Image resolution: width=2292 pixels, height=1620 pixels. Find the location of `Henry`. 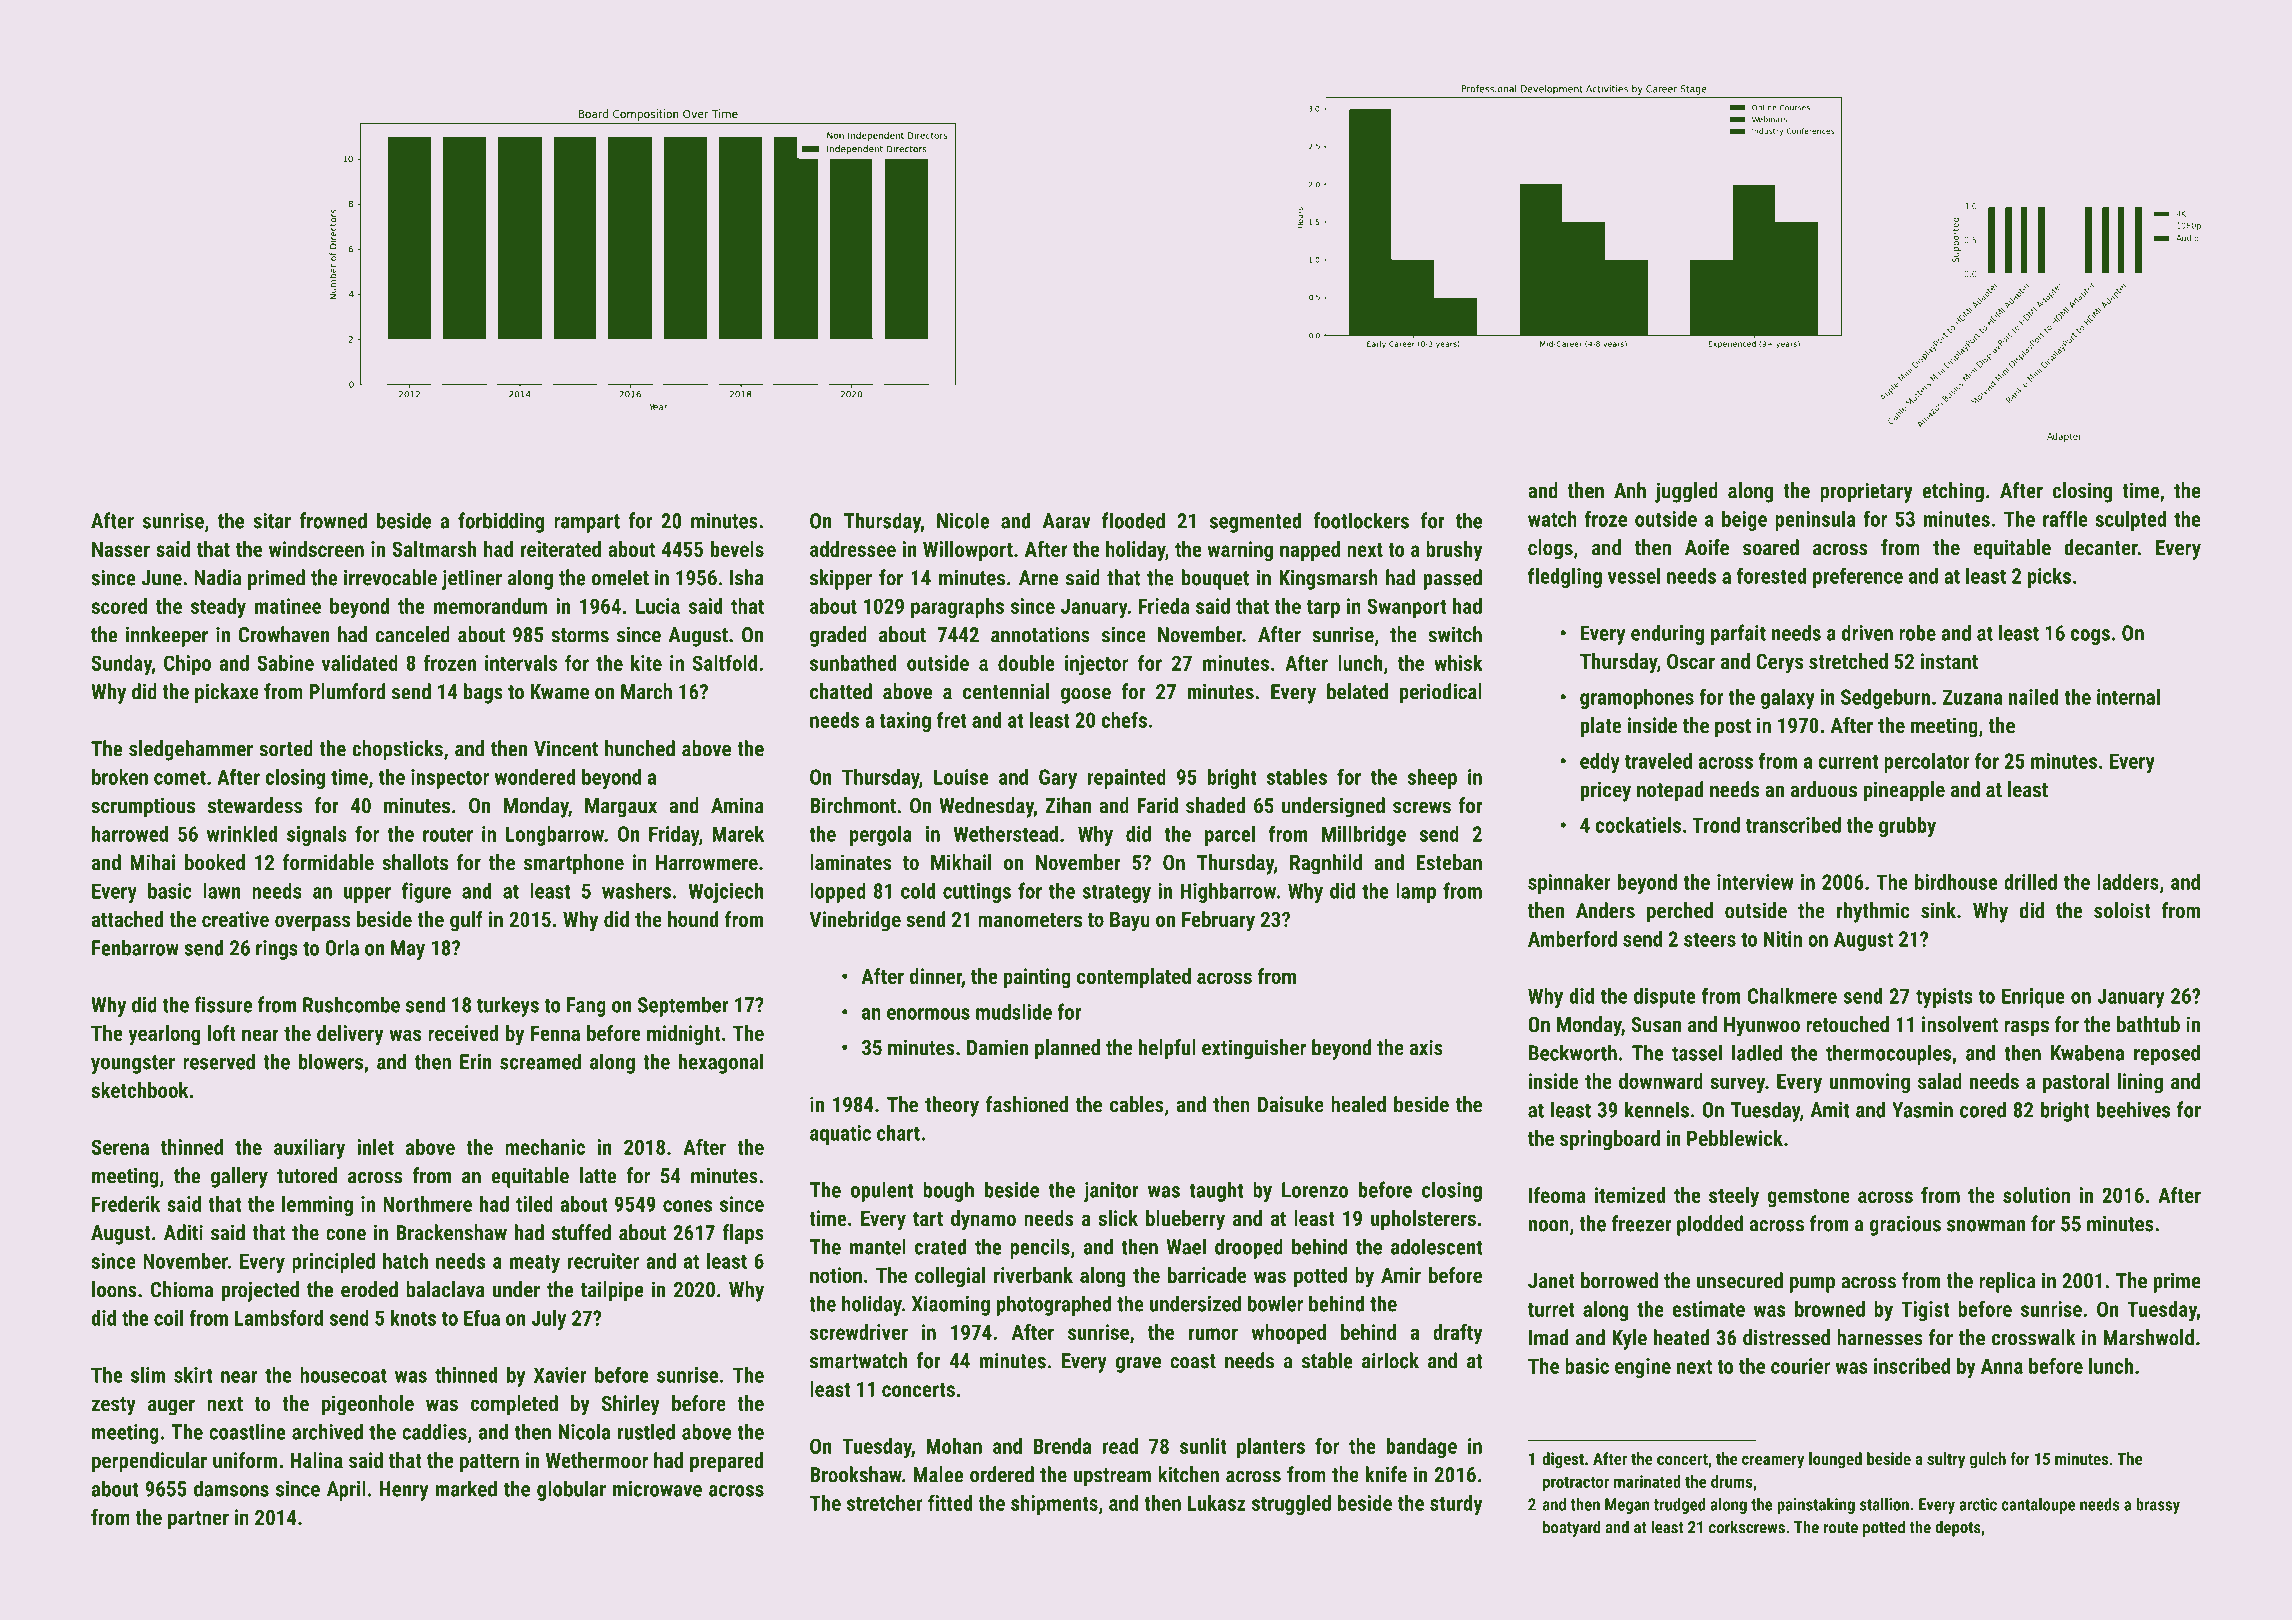

Henry is located at coordinates (404, 1491).
